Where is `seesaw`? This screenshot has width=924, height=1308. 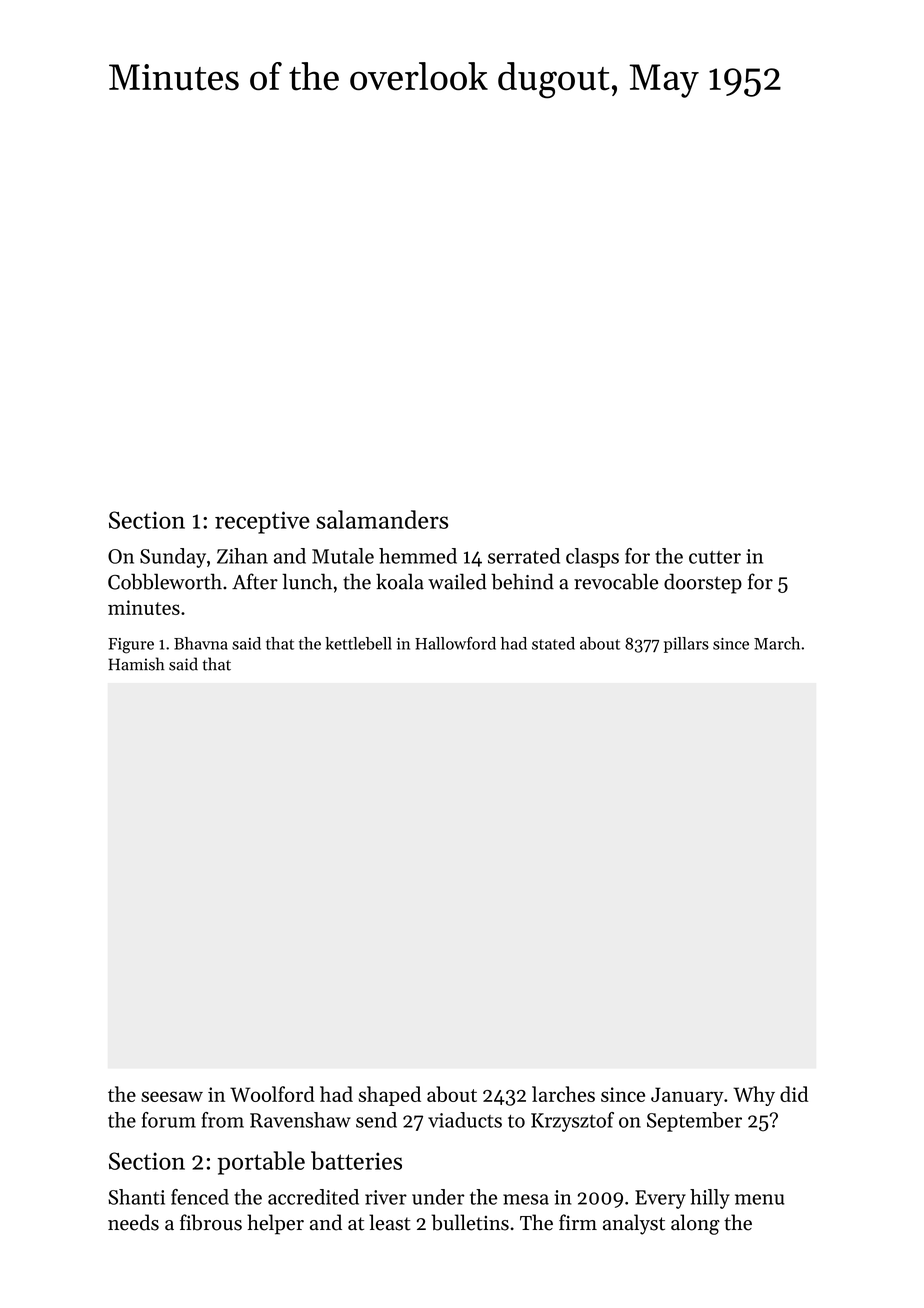
seesaw is located at coordinates (172, 1096).
